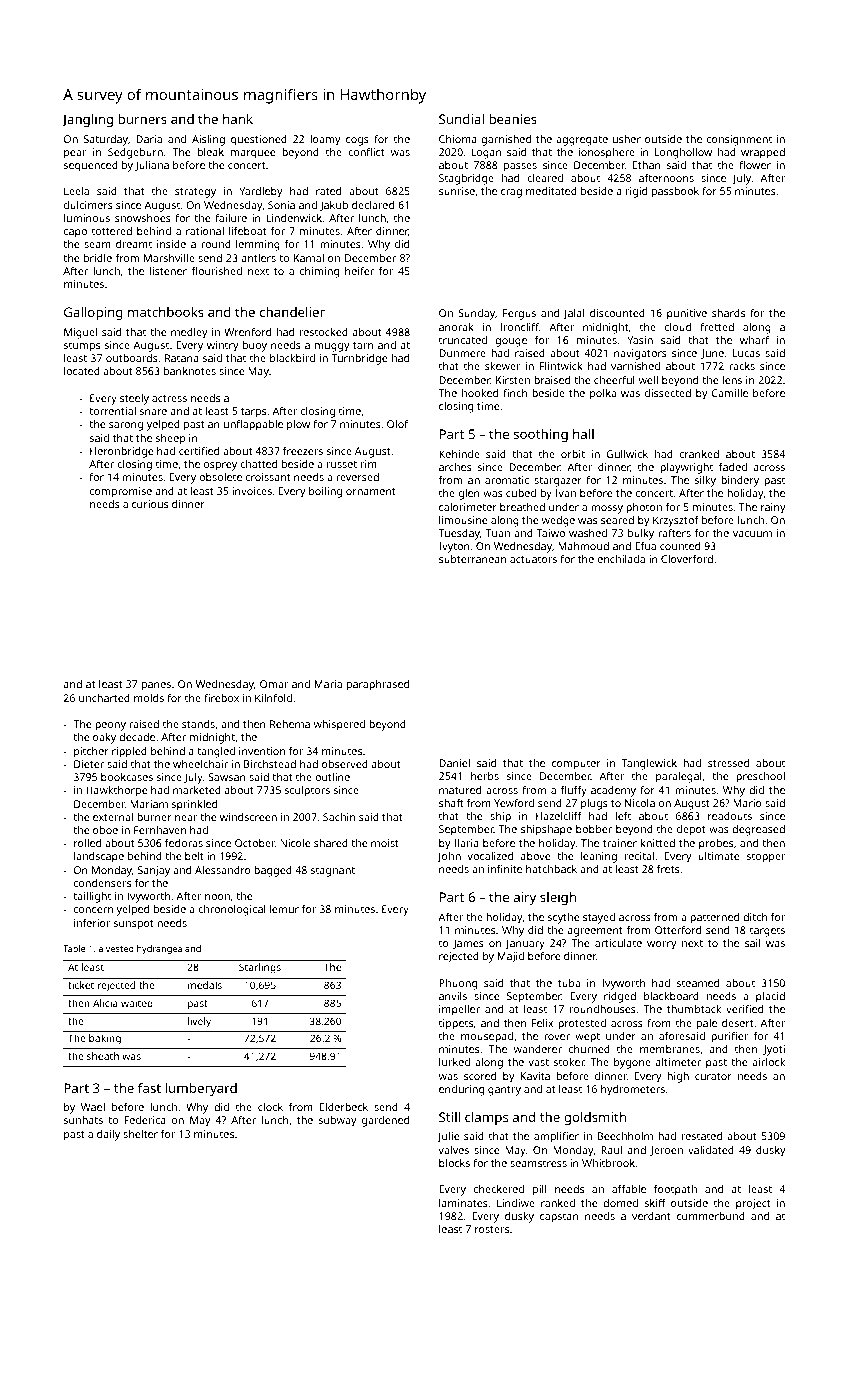 Image resolution: width=849 pixels, height=1400 pixels. I want to click on sheath, so click(103, 1056).
